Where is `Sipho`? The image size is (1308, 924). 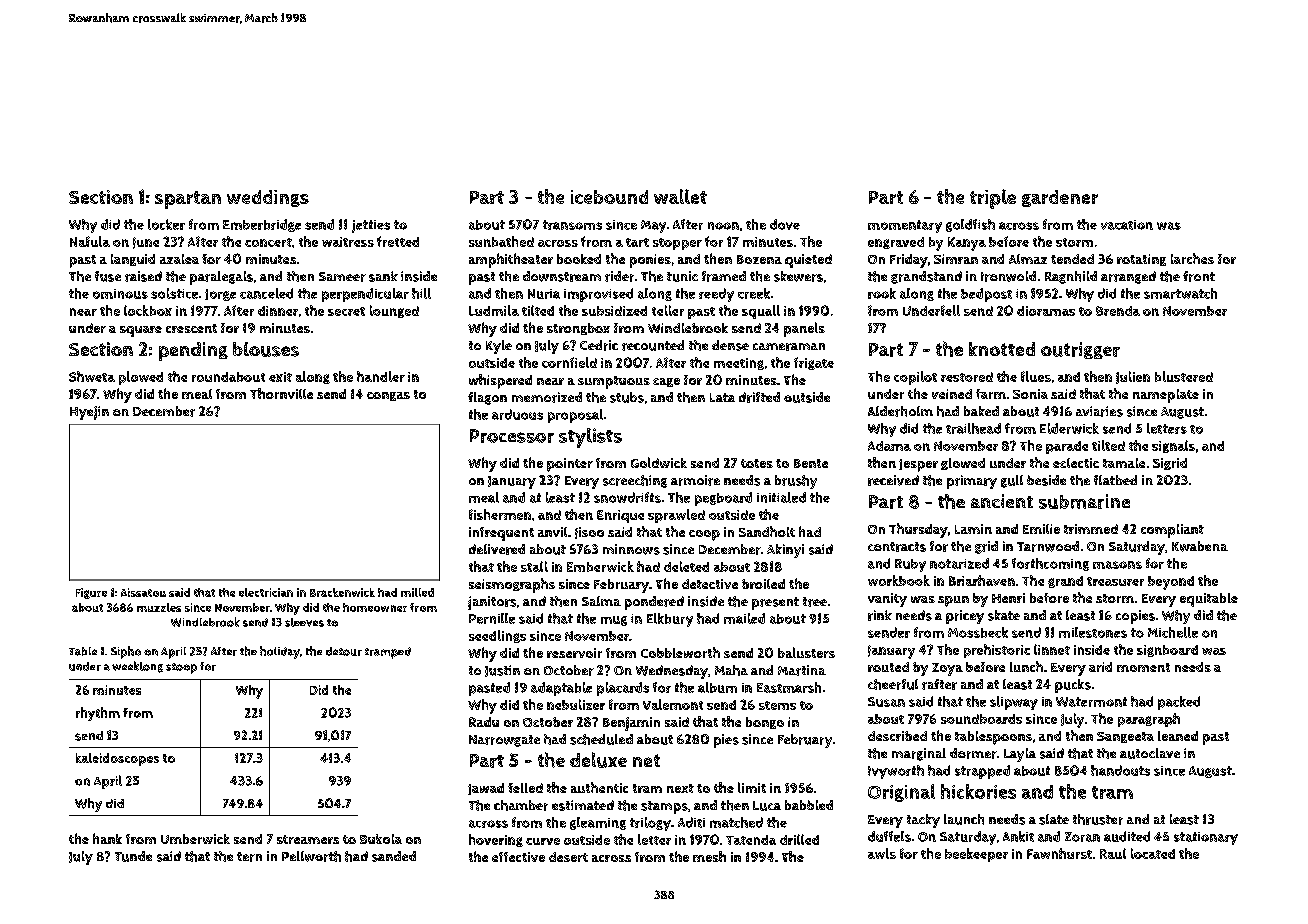 Sipho is located at coordinates (126, 652).
